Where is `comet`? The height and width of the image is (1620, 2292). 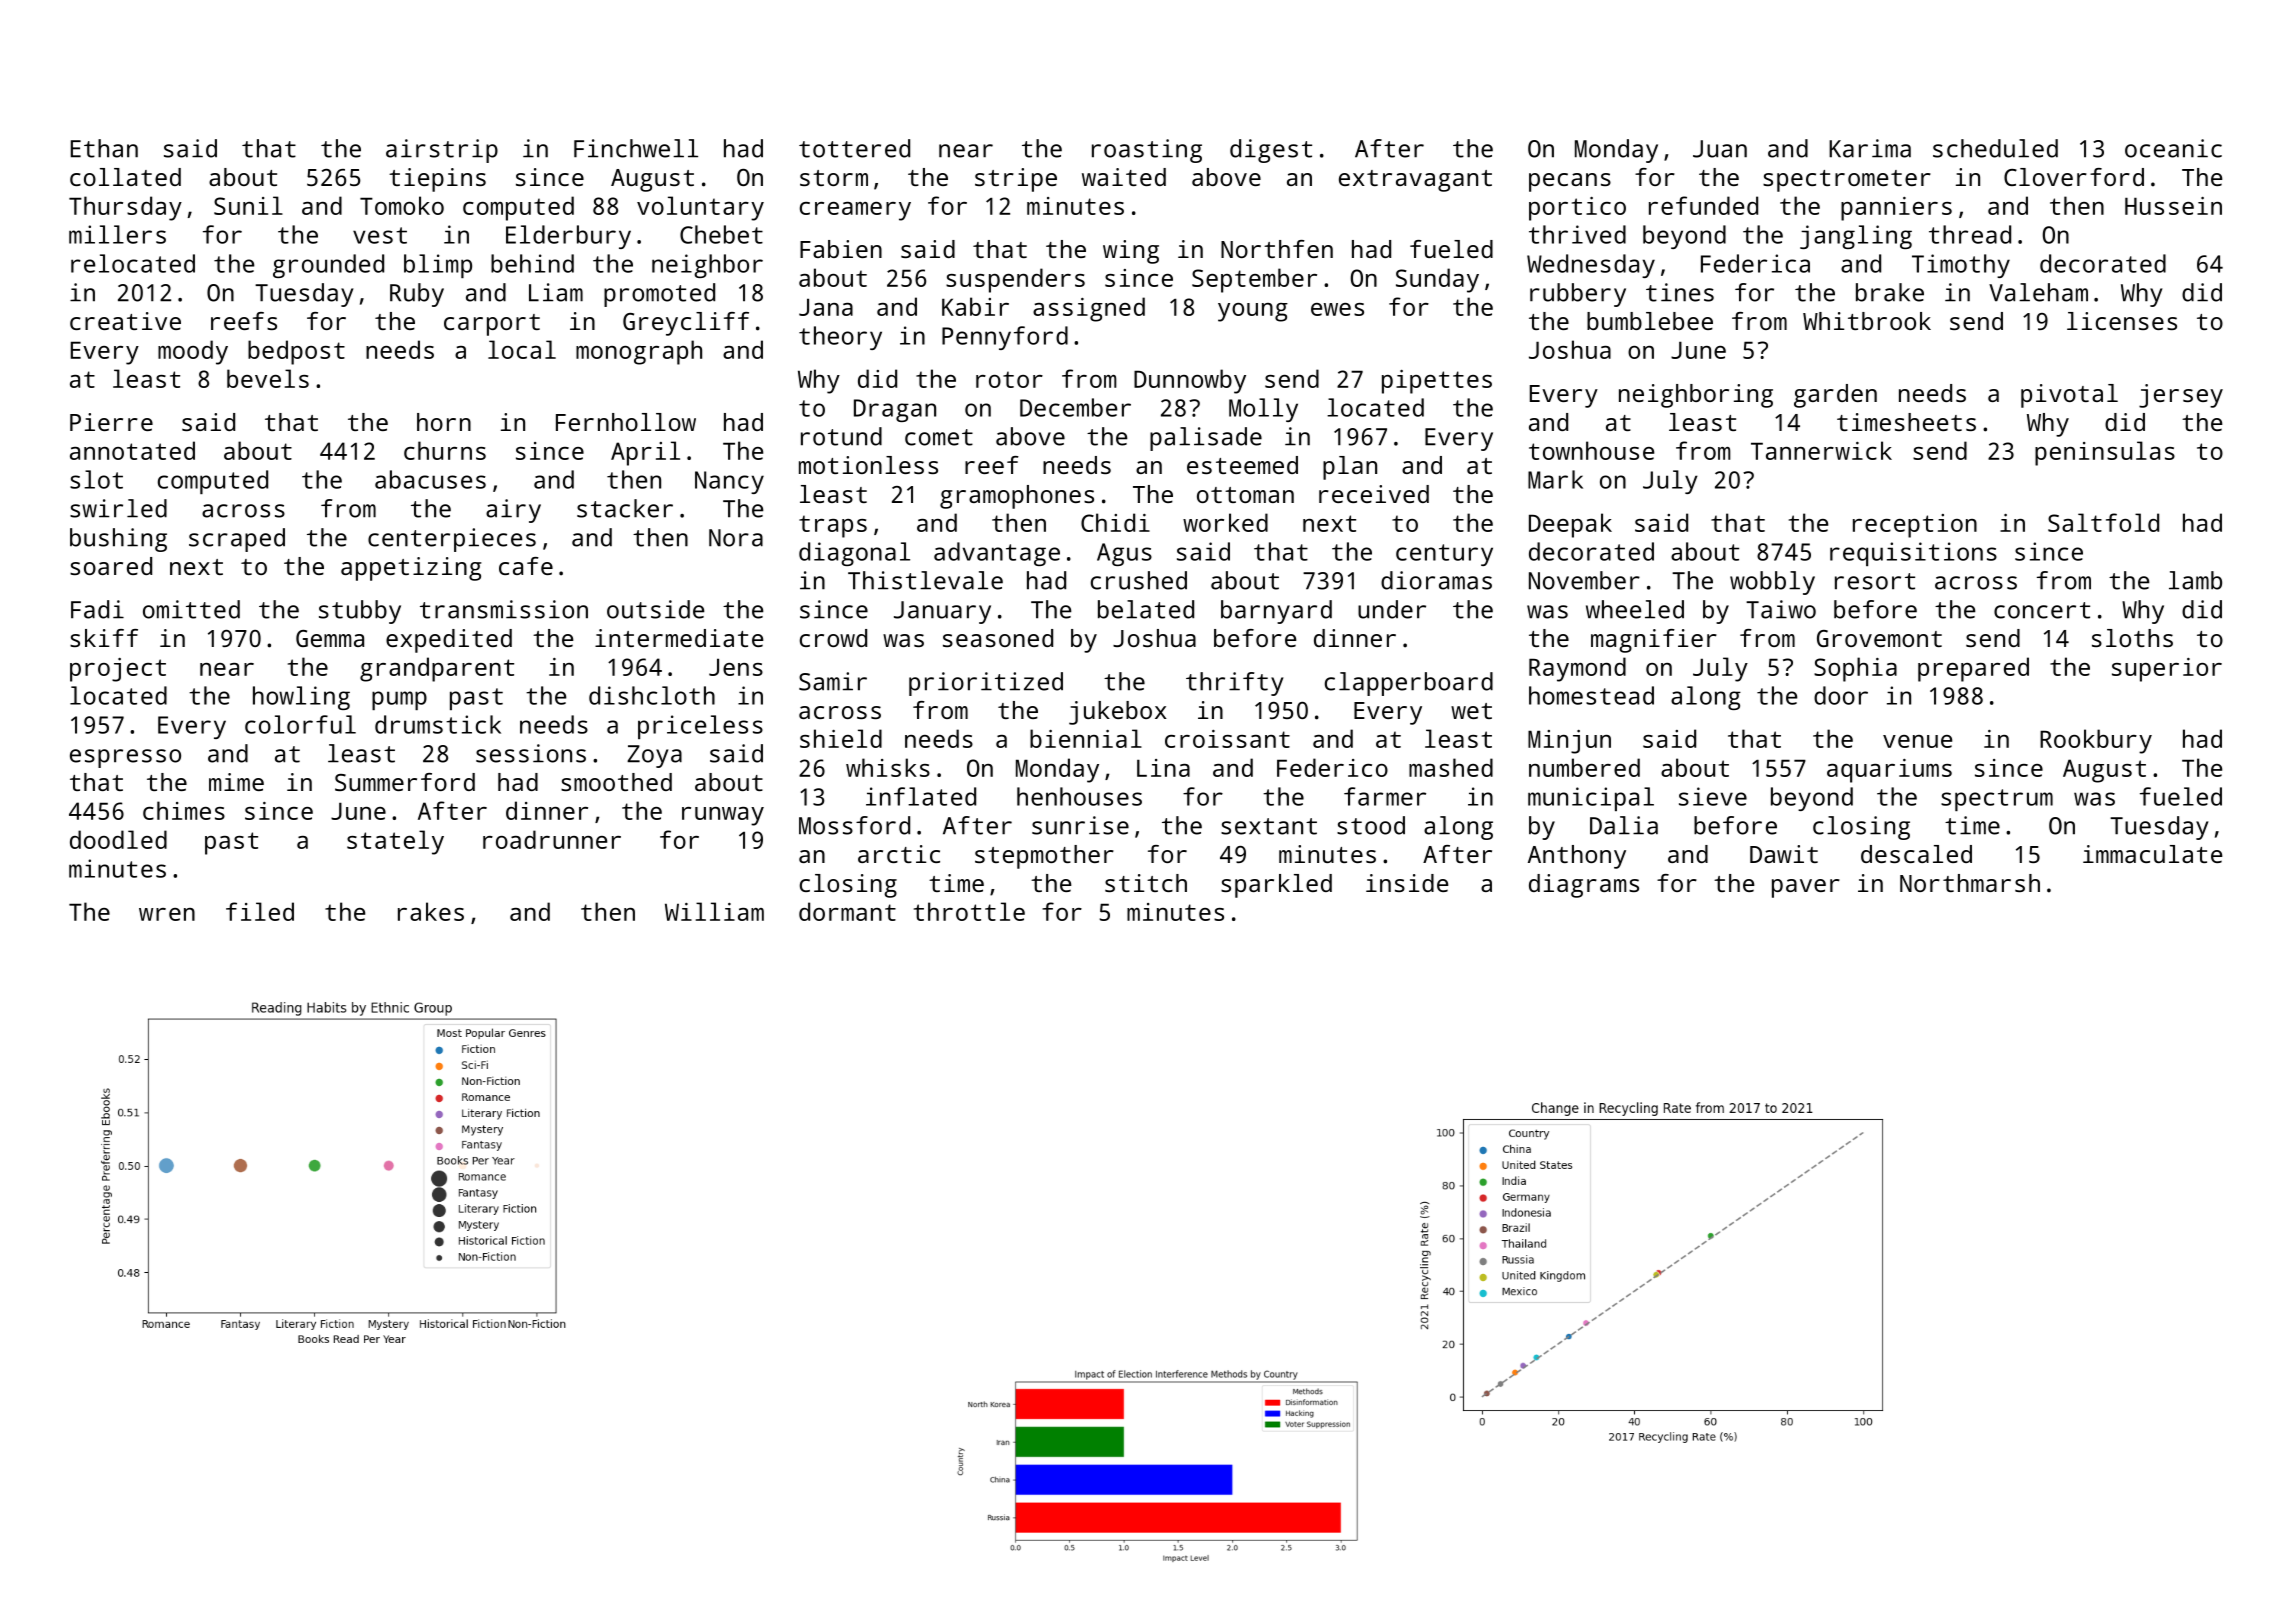
comet is located at coordinates (939, 437).
